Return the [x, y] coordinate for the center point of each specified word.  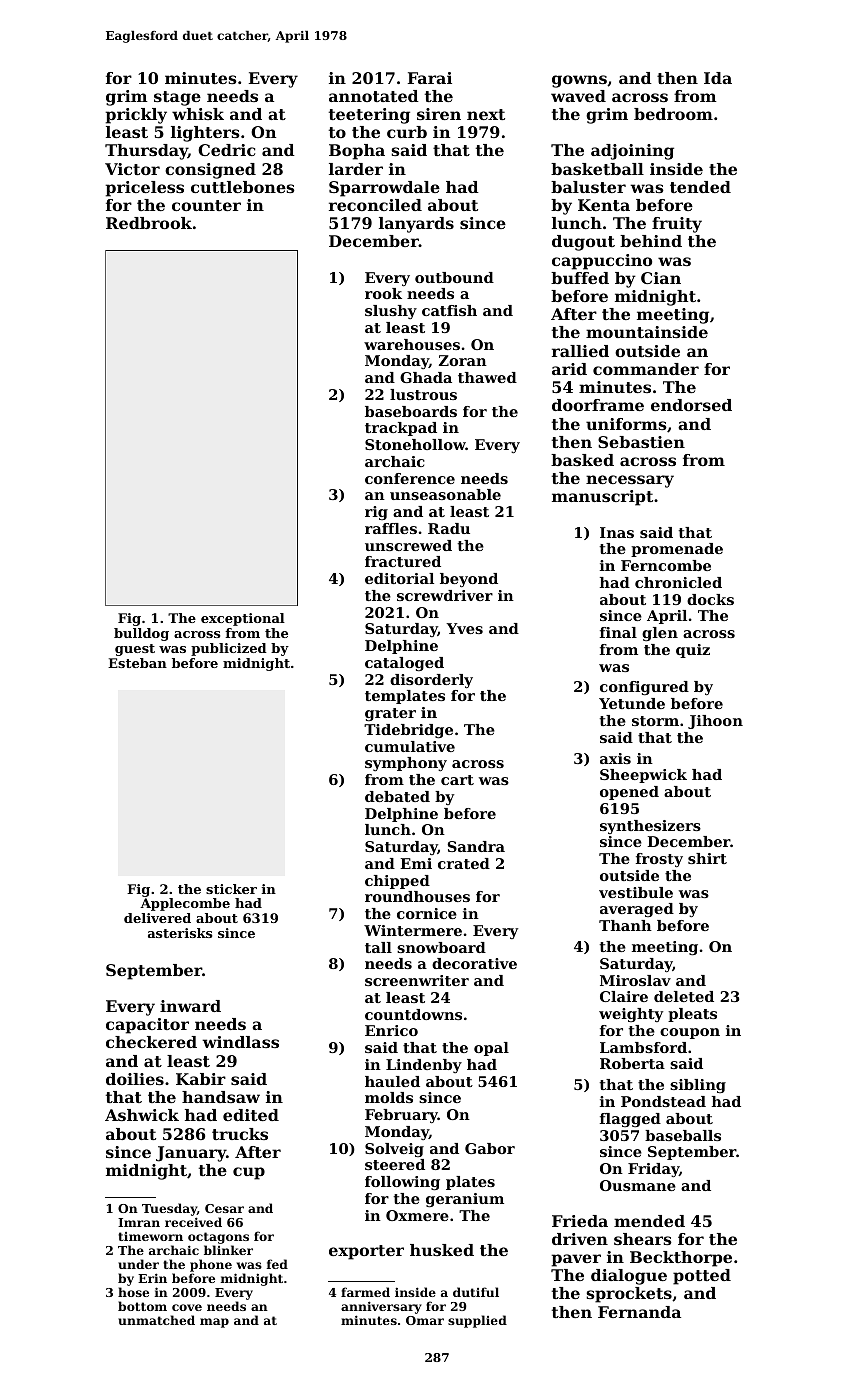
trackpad [401, 429]
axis [615, 758]
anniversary [381, 1308]
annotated [374, 96]
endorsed [691, 405]
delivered [157, 918]
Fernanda [639, 1312]
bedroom [673, 114]
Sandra [476, 846]
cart [457, 780]
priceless [145, 189]
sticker [231, 889]
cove [187, 1307]
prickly [136, 116]
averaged [637, 910]
